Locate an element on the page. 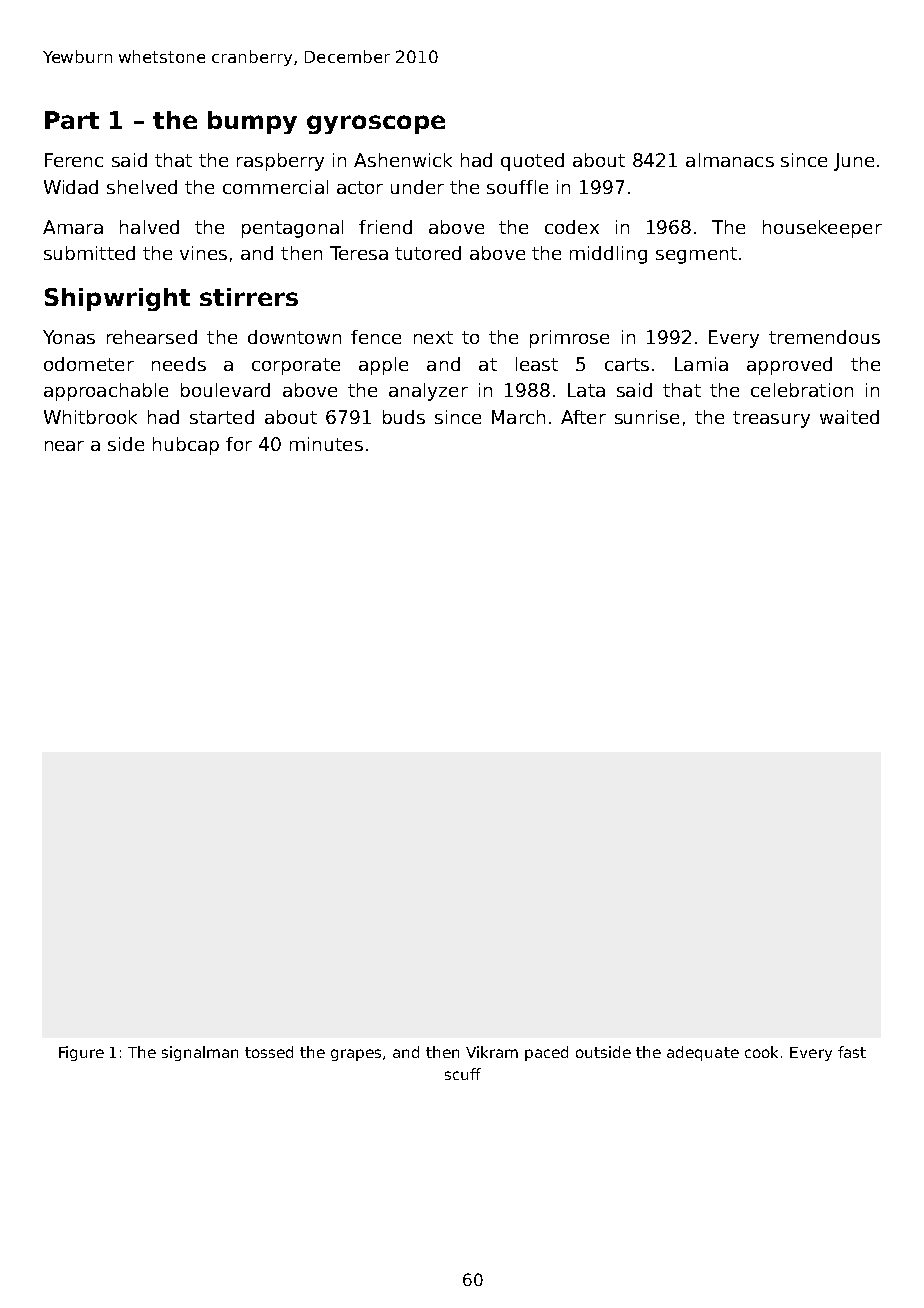 The width and height of the image is (924, 1308). tossed is located at coordinates (269, 1052).
